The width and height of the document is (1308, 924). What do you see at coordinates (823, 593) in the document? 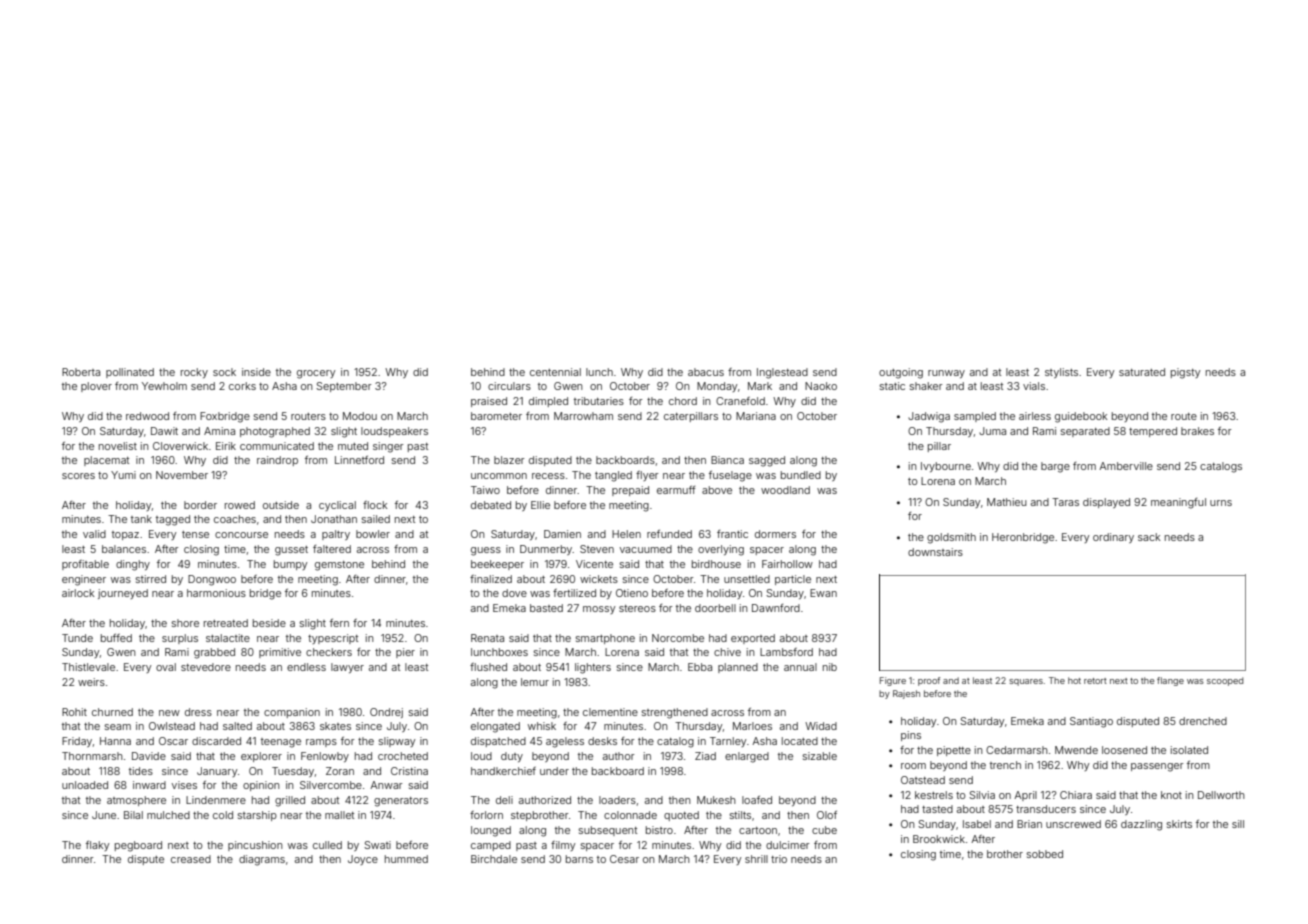
I see `Ewan` at bounding box center [823, 593].
